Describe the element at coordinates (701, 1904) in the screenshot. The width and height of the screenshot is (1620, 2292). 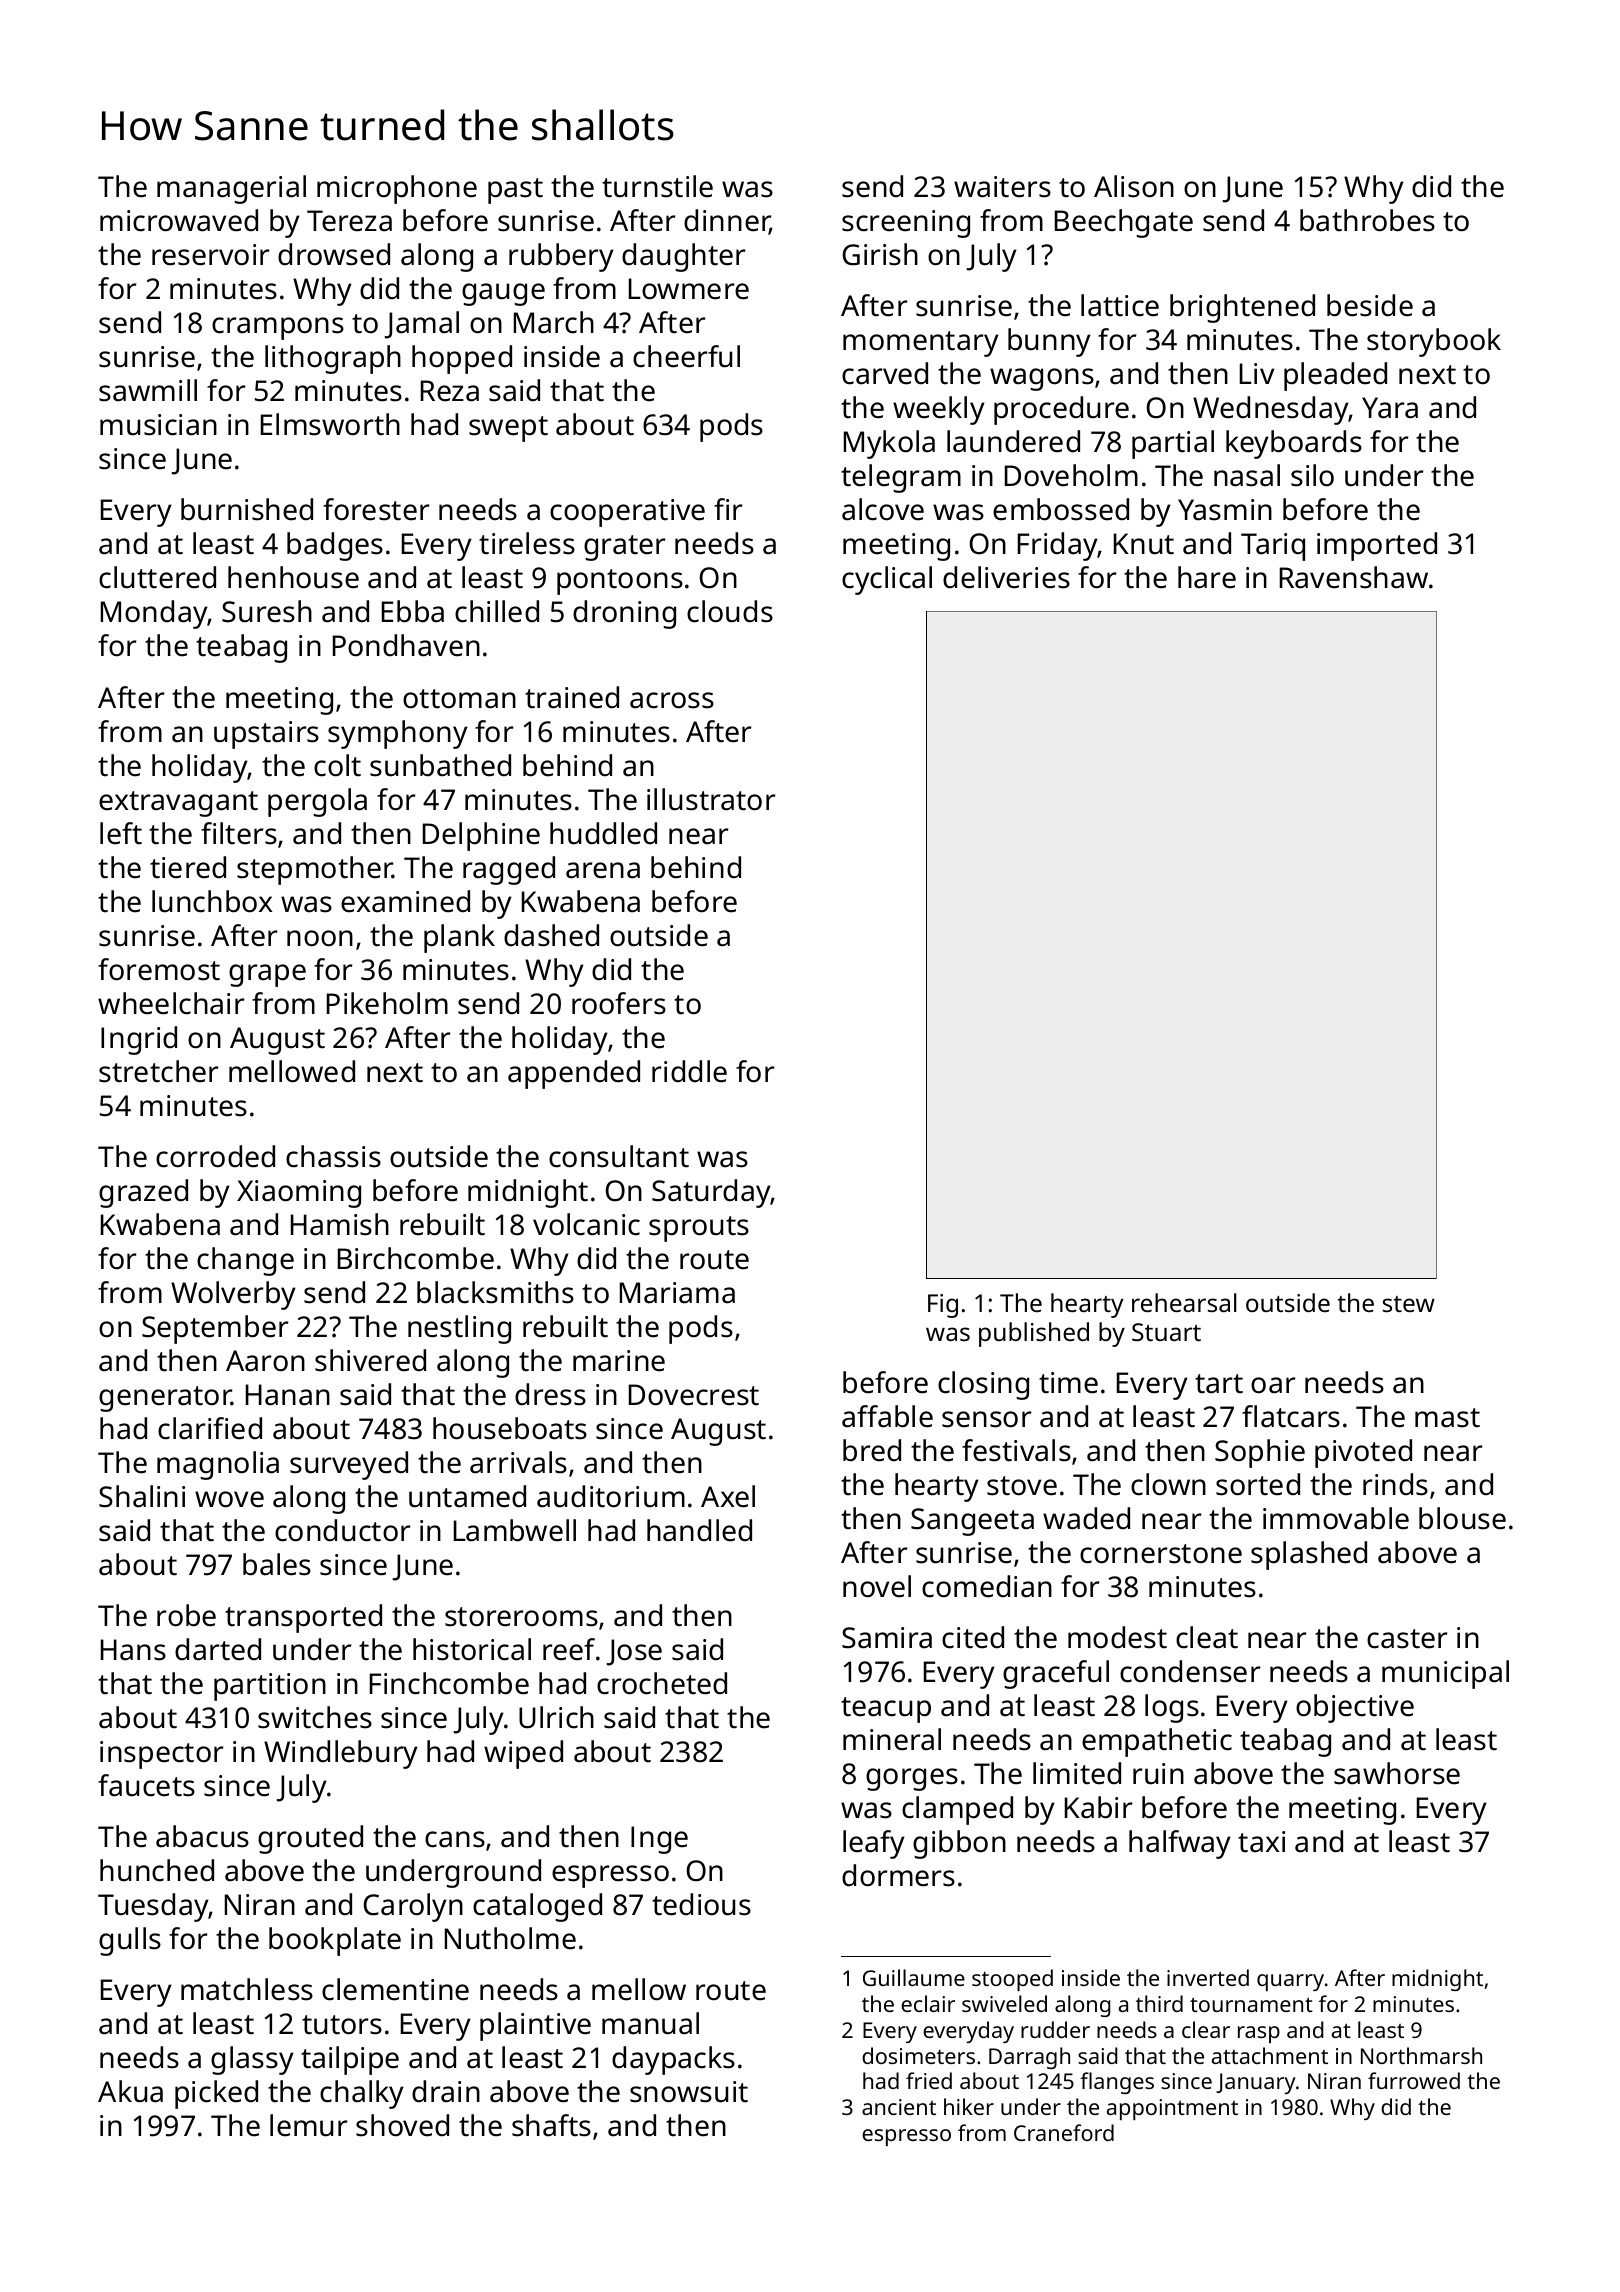
I see `tedious` at that location.
